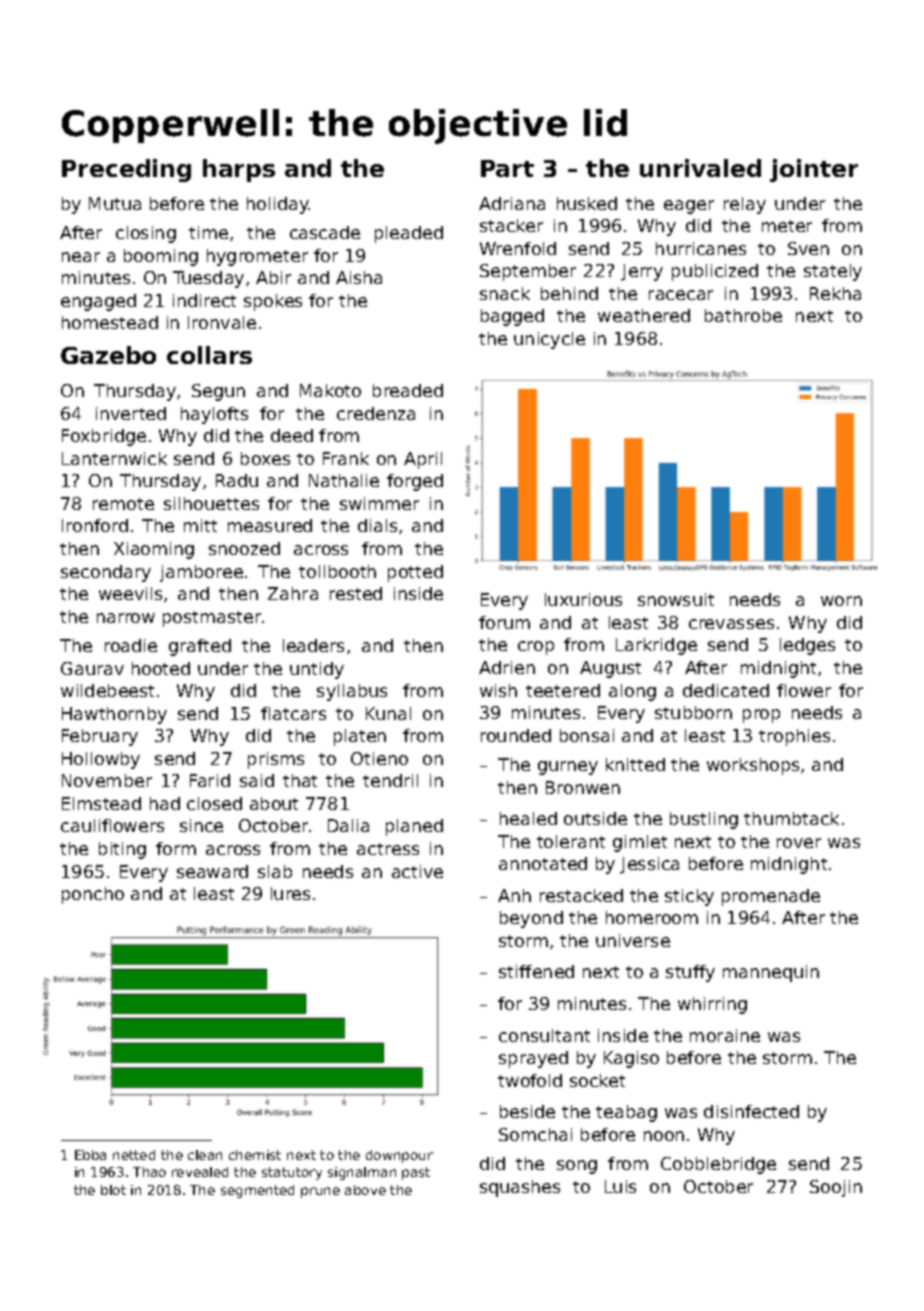  I want to click on Rekha, so click(835, 293).
